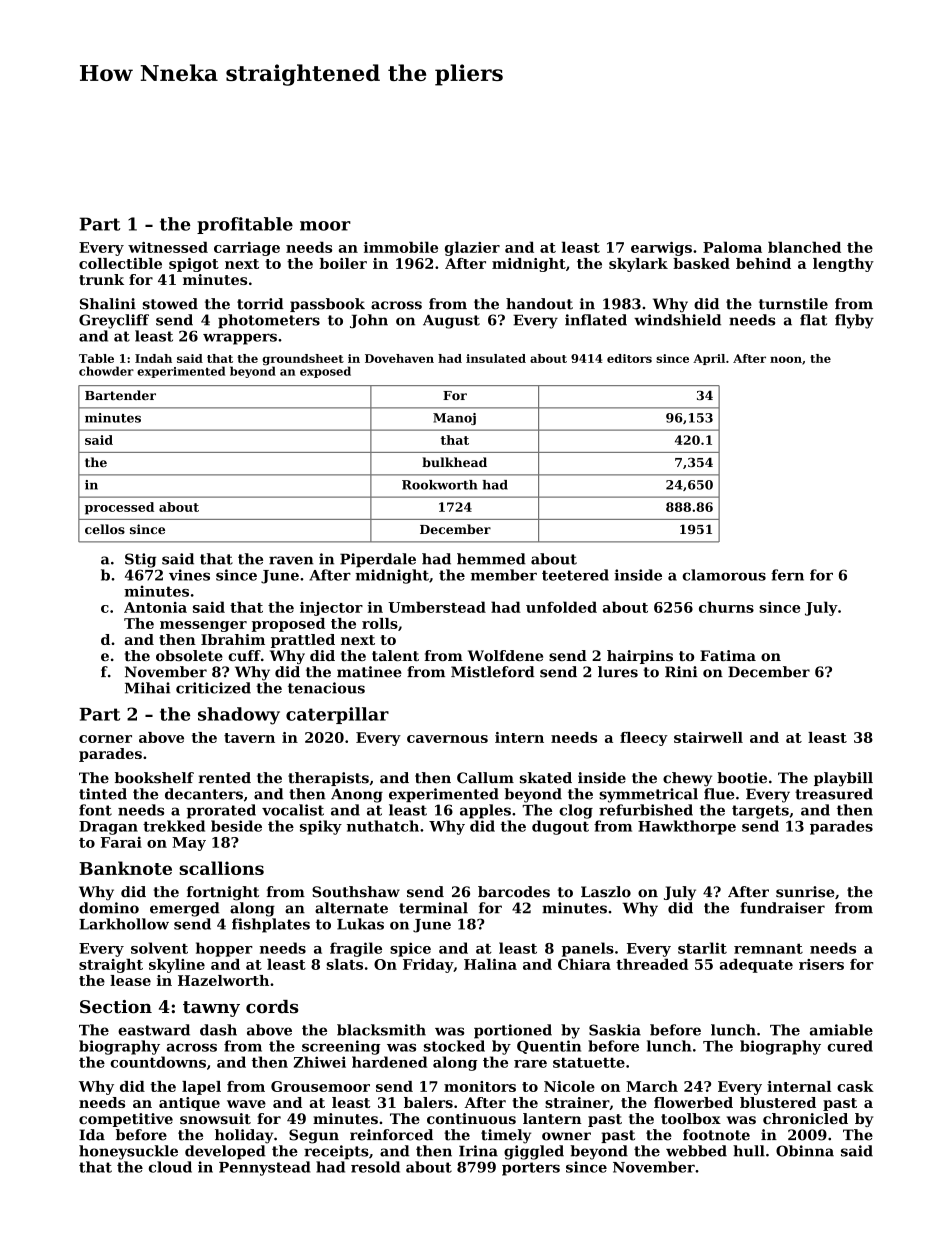  Describe the element at coordinates (454, 462) in the image. I see `bulkhead` at that location.
